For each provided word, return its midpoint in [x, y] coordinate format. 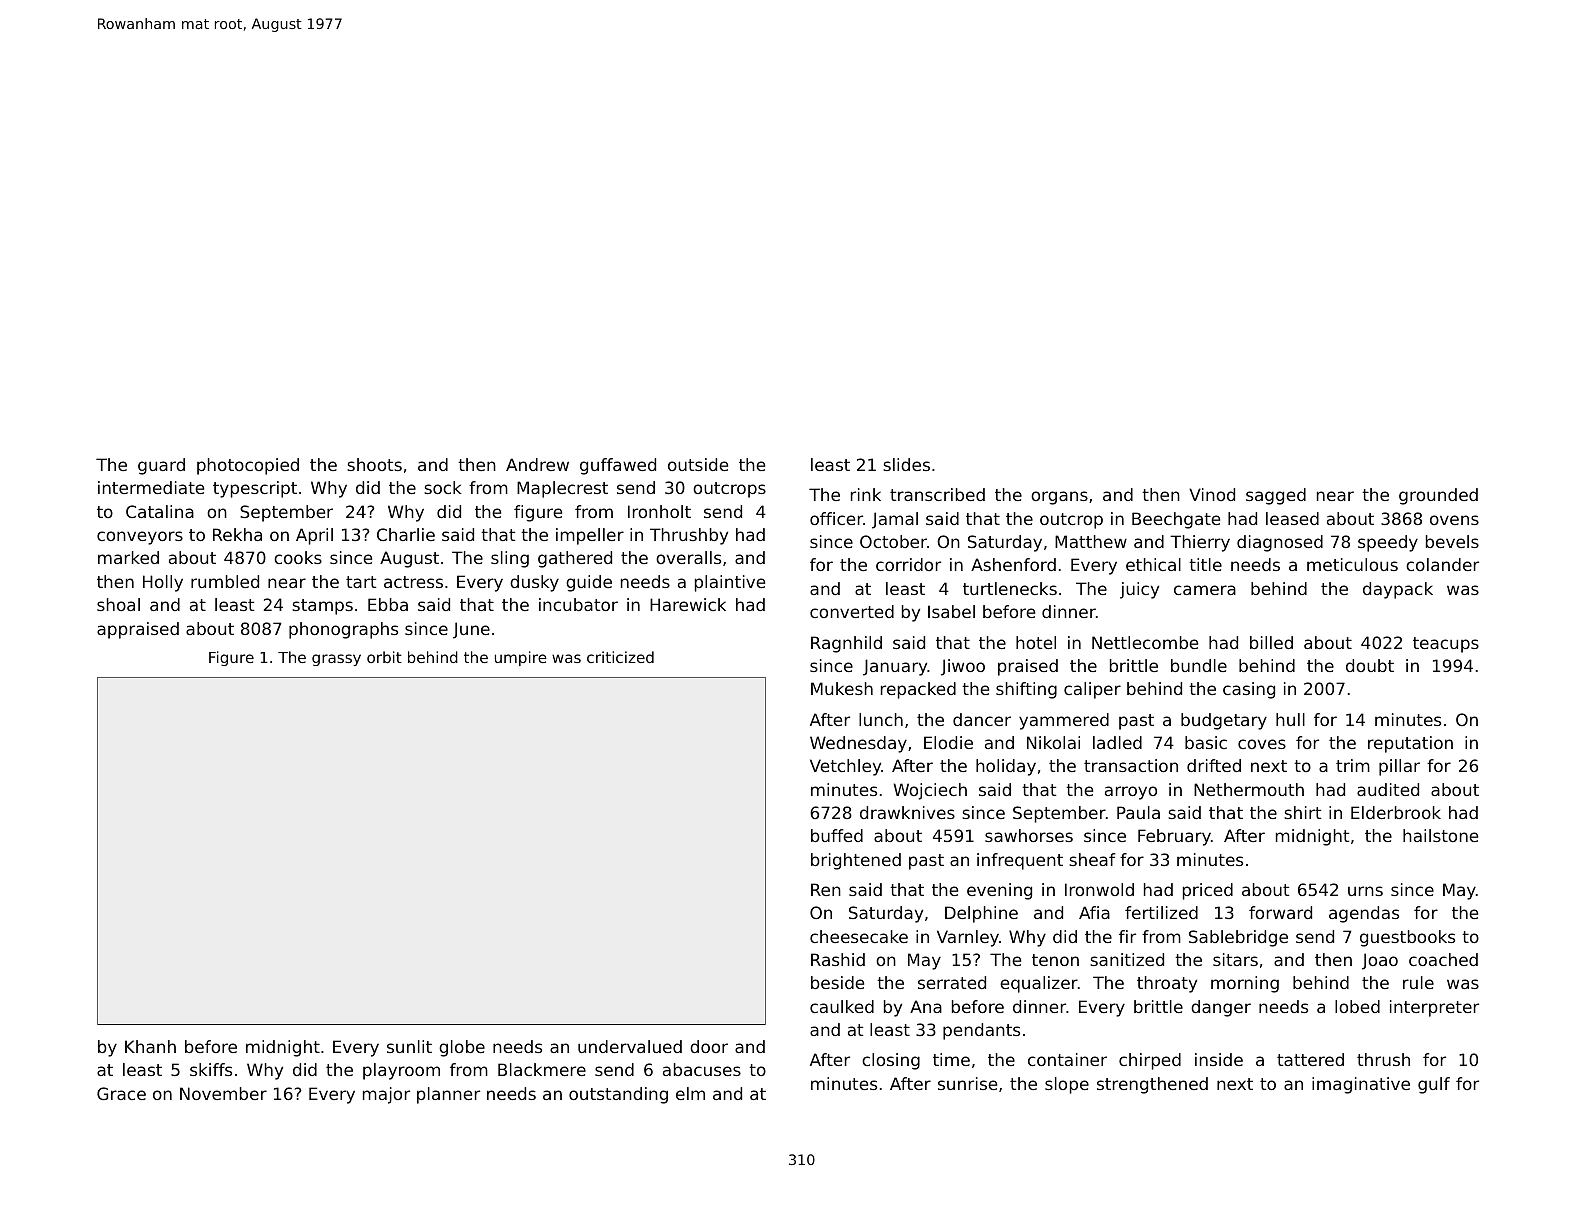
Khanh [150, 1046]
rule [1418, 982]
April [314, 536]
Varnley [968, 938]
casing [1249, 690]
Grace [121, 1093]
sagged [1276, 496]
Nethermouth [1249, 789]
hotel [1036, 642]
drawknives [907, 812]
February [1174, 837]
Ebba [388, 604]
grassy [336, 660]
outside [698, 464]
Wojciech [930, 791]
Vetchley [845, 767]
